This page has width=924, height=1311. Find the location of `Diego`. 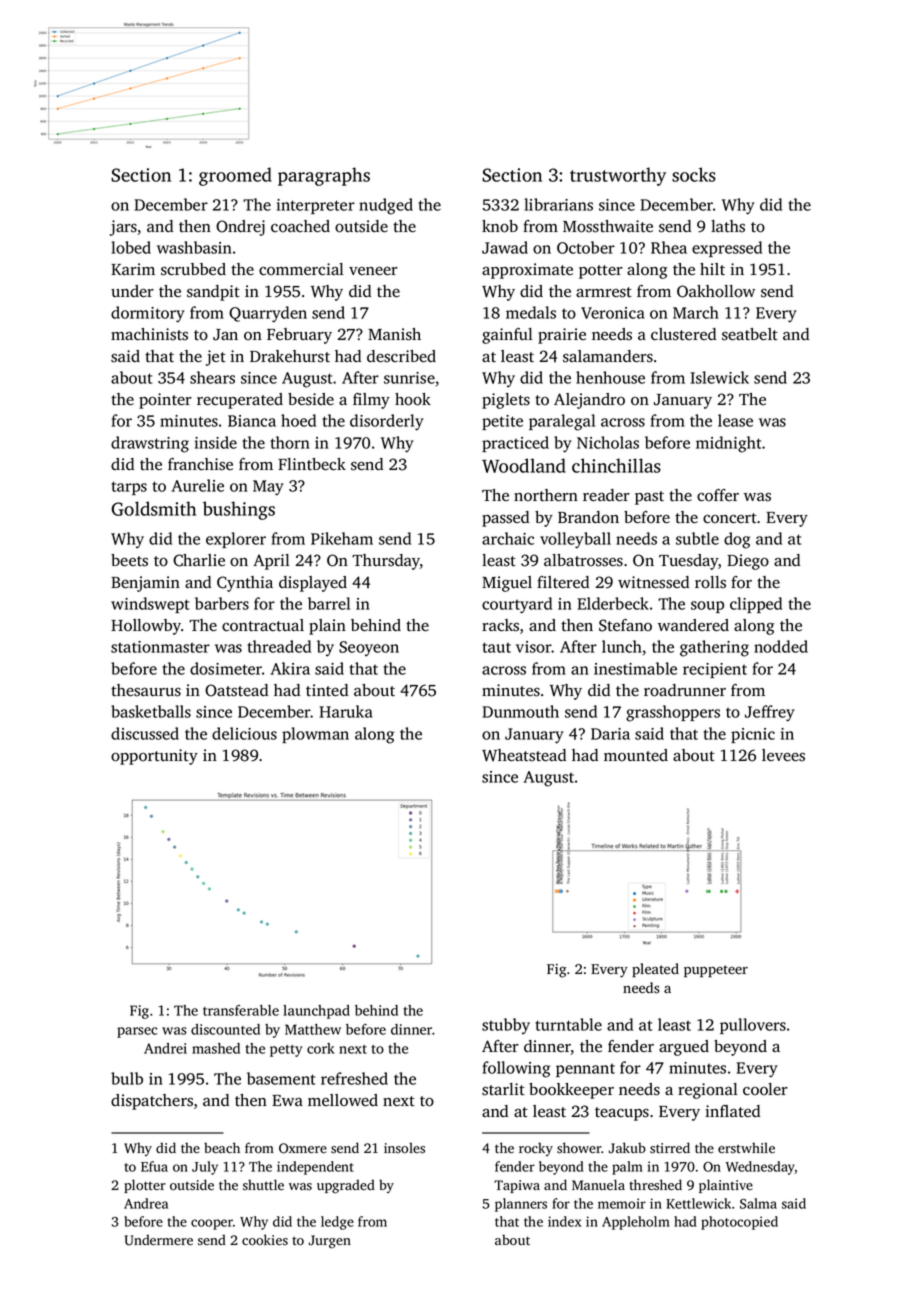

Diego is located at coordinates (748, 562).
